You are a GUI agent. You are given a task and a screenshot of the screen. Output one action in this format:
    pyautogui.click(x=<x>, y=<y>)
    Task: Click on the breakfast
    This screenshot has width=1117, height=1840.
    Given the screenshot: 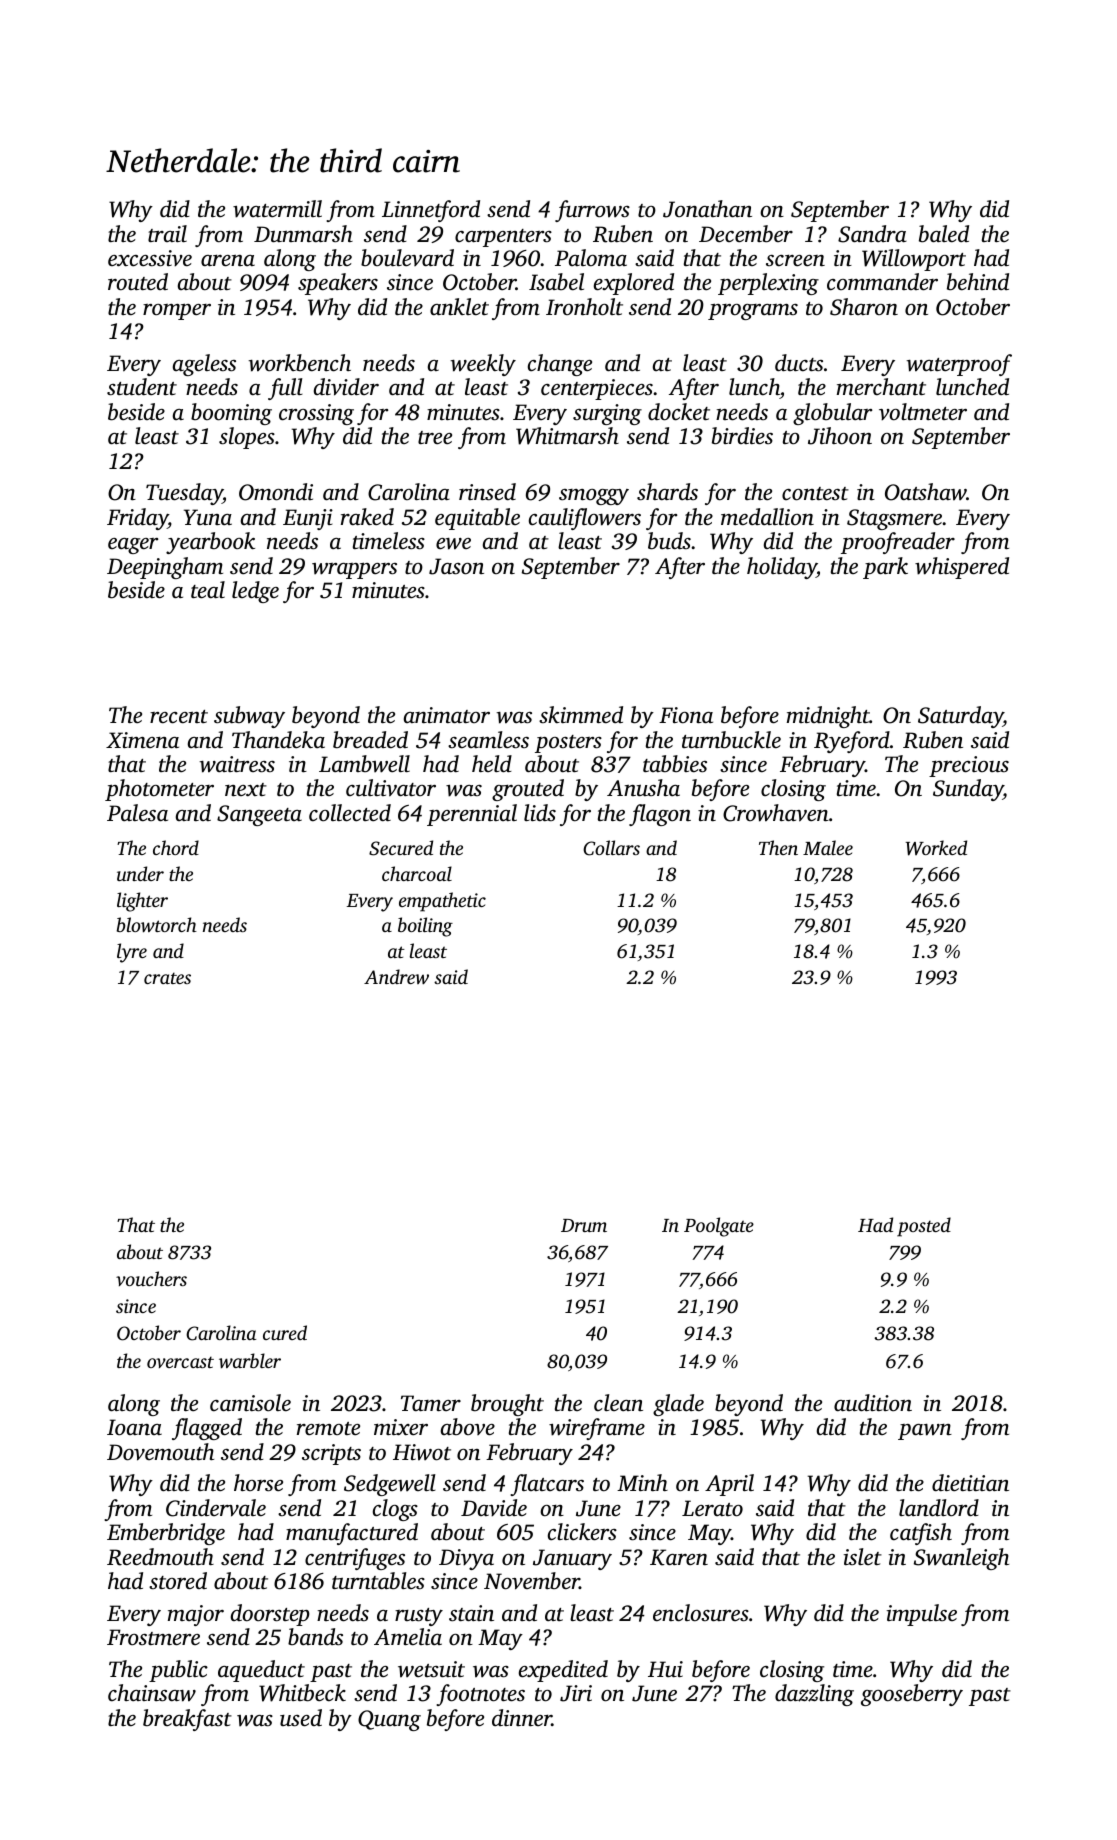 What is the action you would take?
    pyautogui.click(x=187, y=1720)
